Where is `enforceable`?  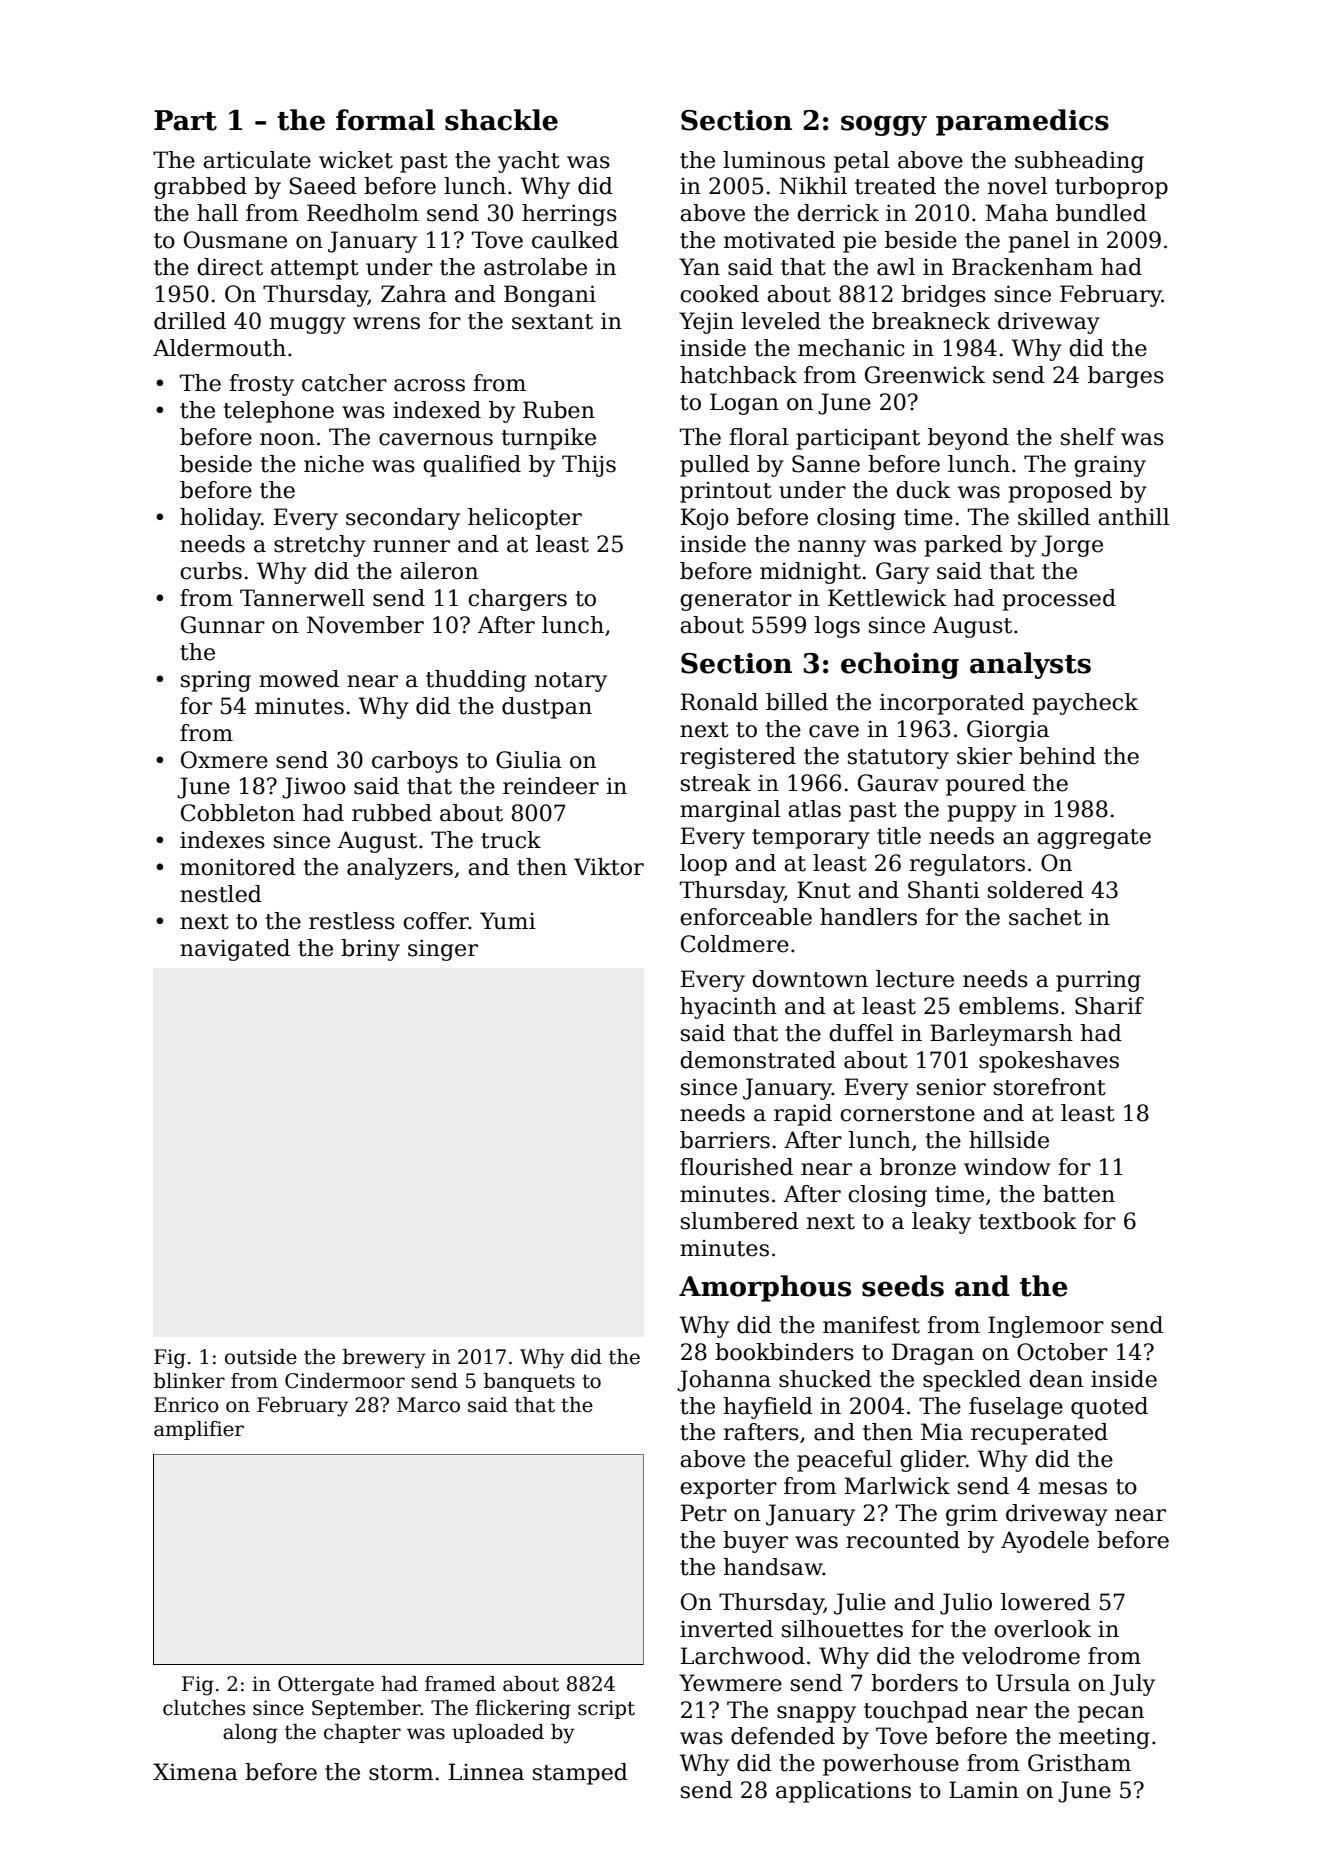 enforceable is located at coordinates (746, 917).
